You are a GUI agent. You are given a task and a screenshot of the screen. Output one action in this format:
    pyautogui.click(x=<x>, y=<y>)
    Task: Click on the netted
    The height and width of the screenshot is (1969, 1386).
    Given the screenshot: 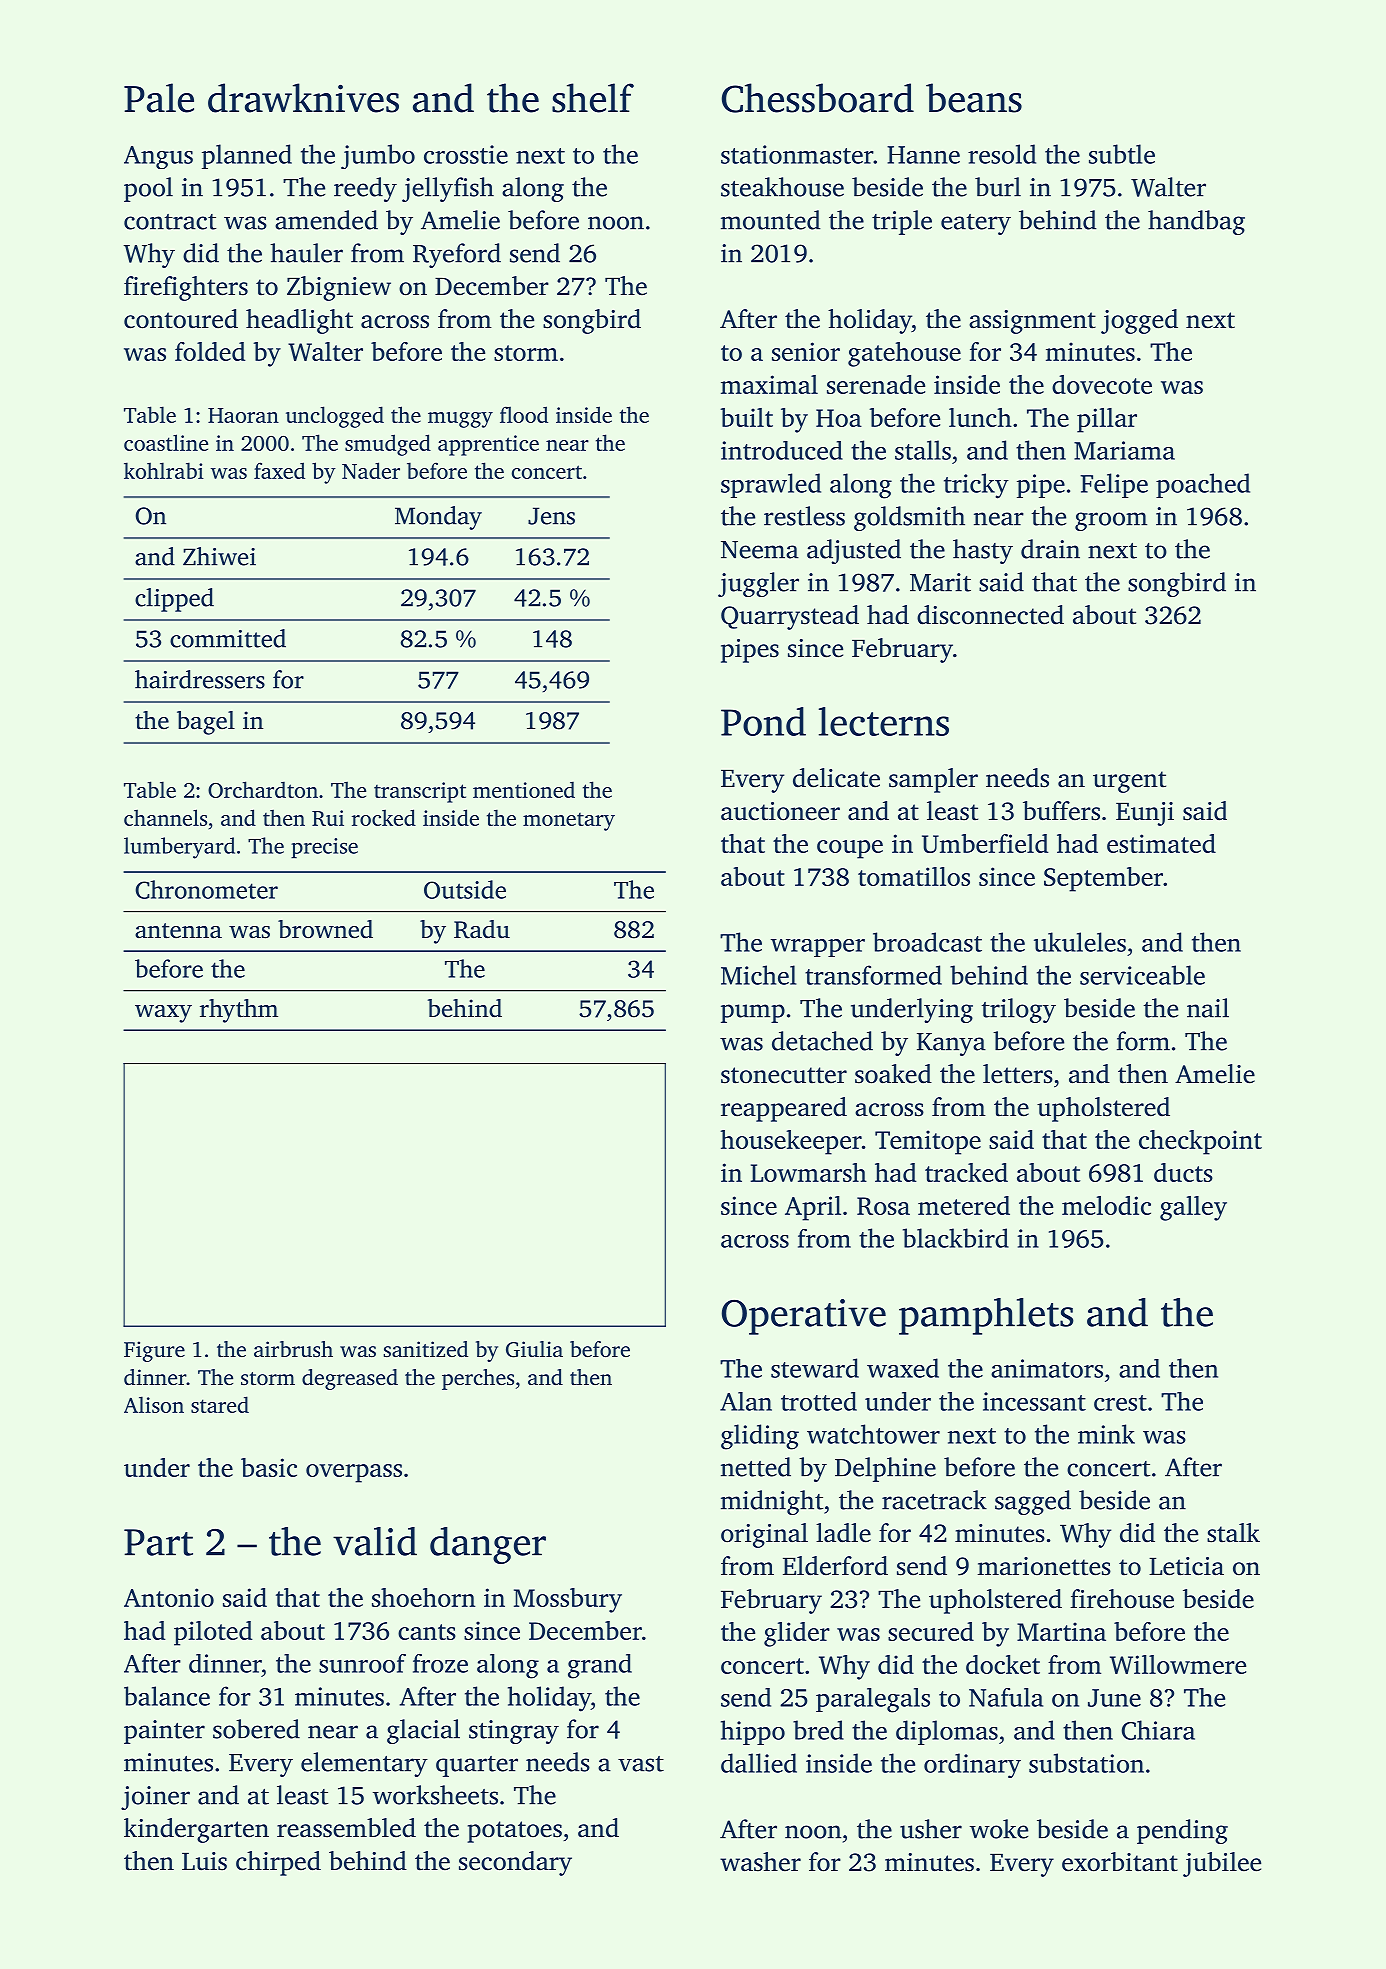 What is the action you would take?
    pyautogui.click(x=756, y=1467)
